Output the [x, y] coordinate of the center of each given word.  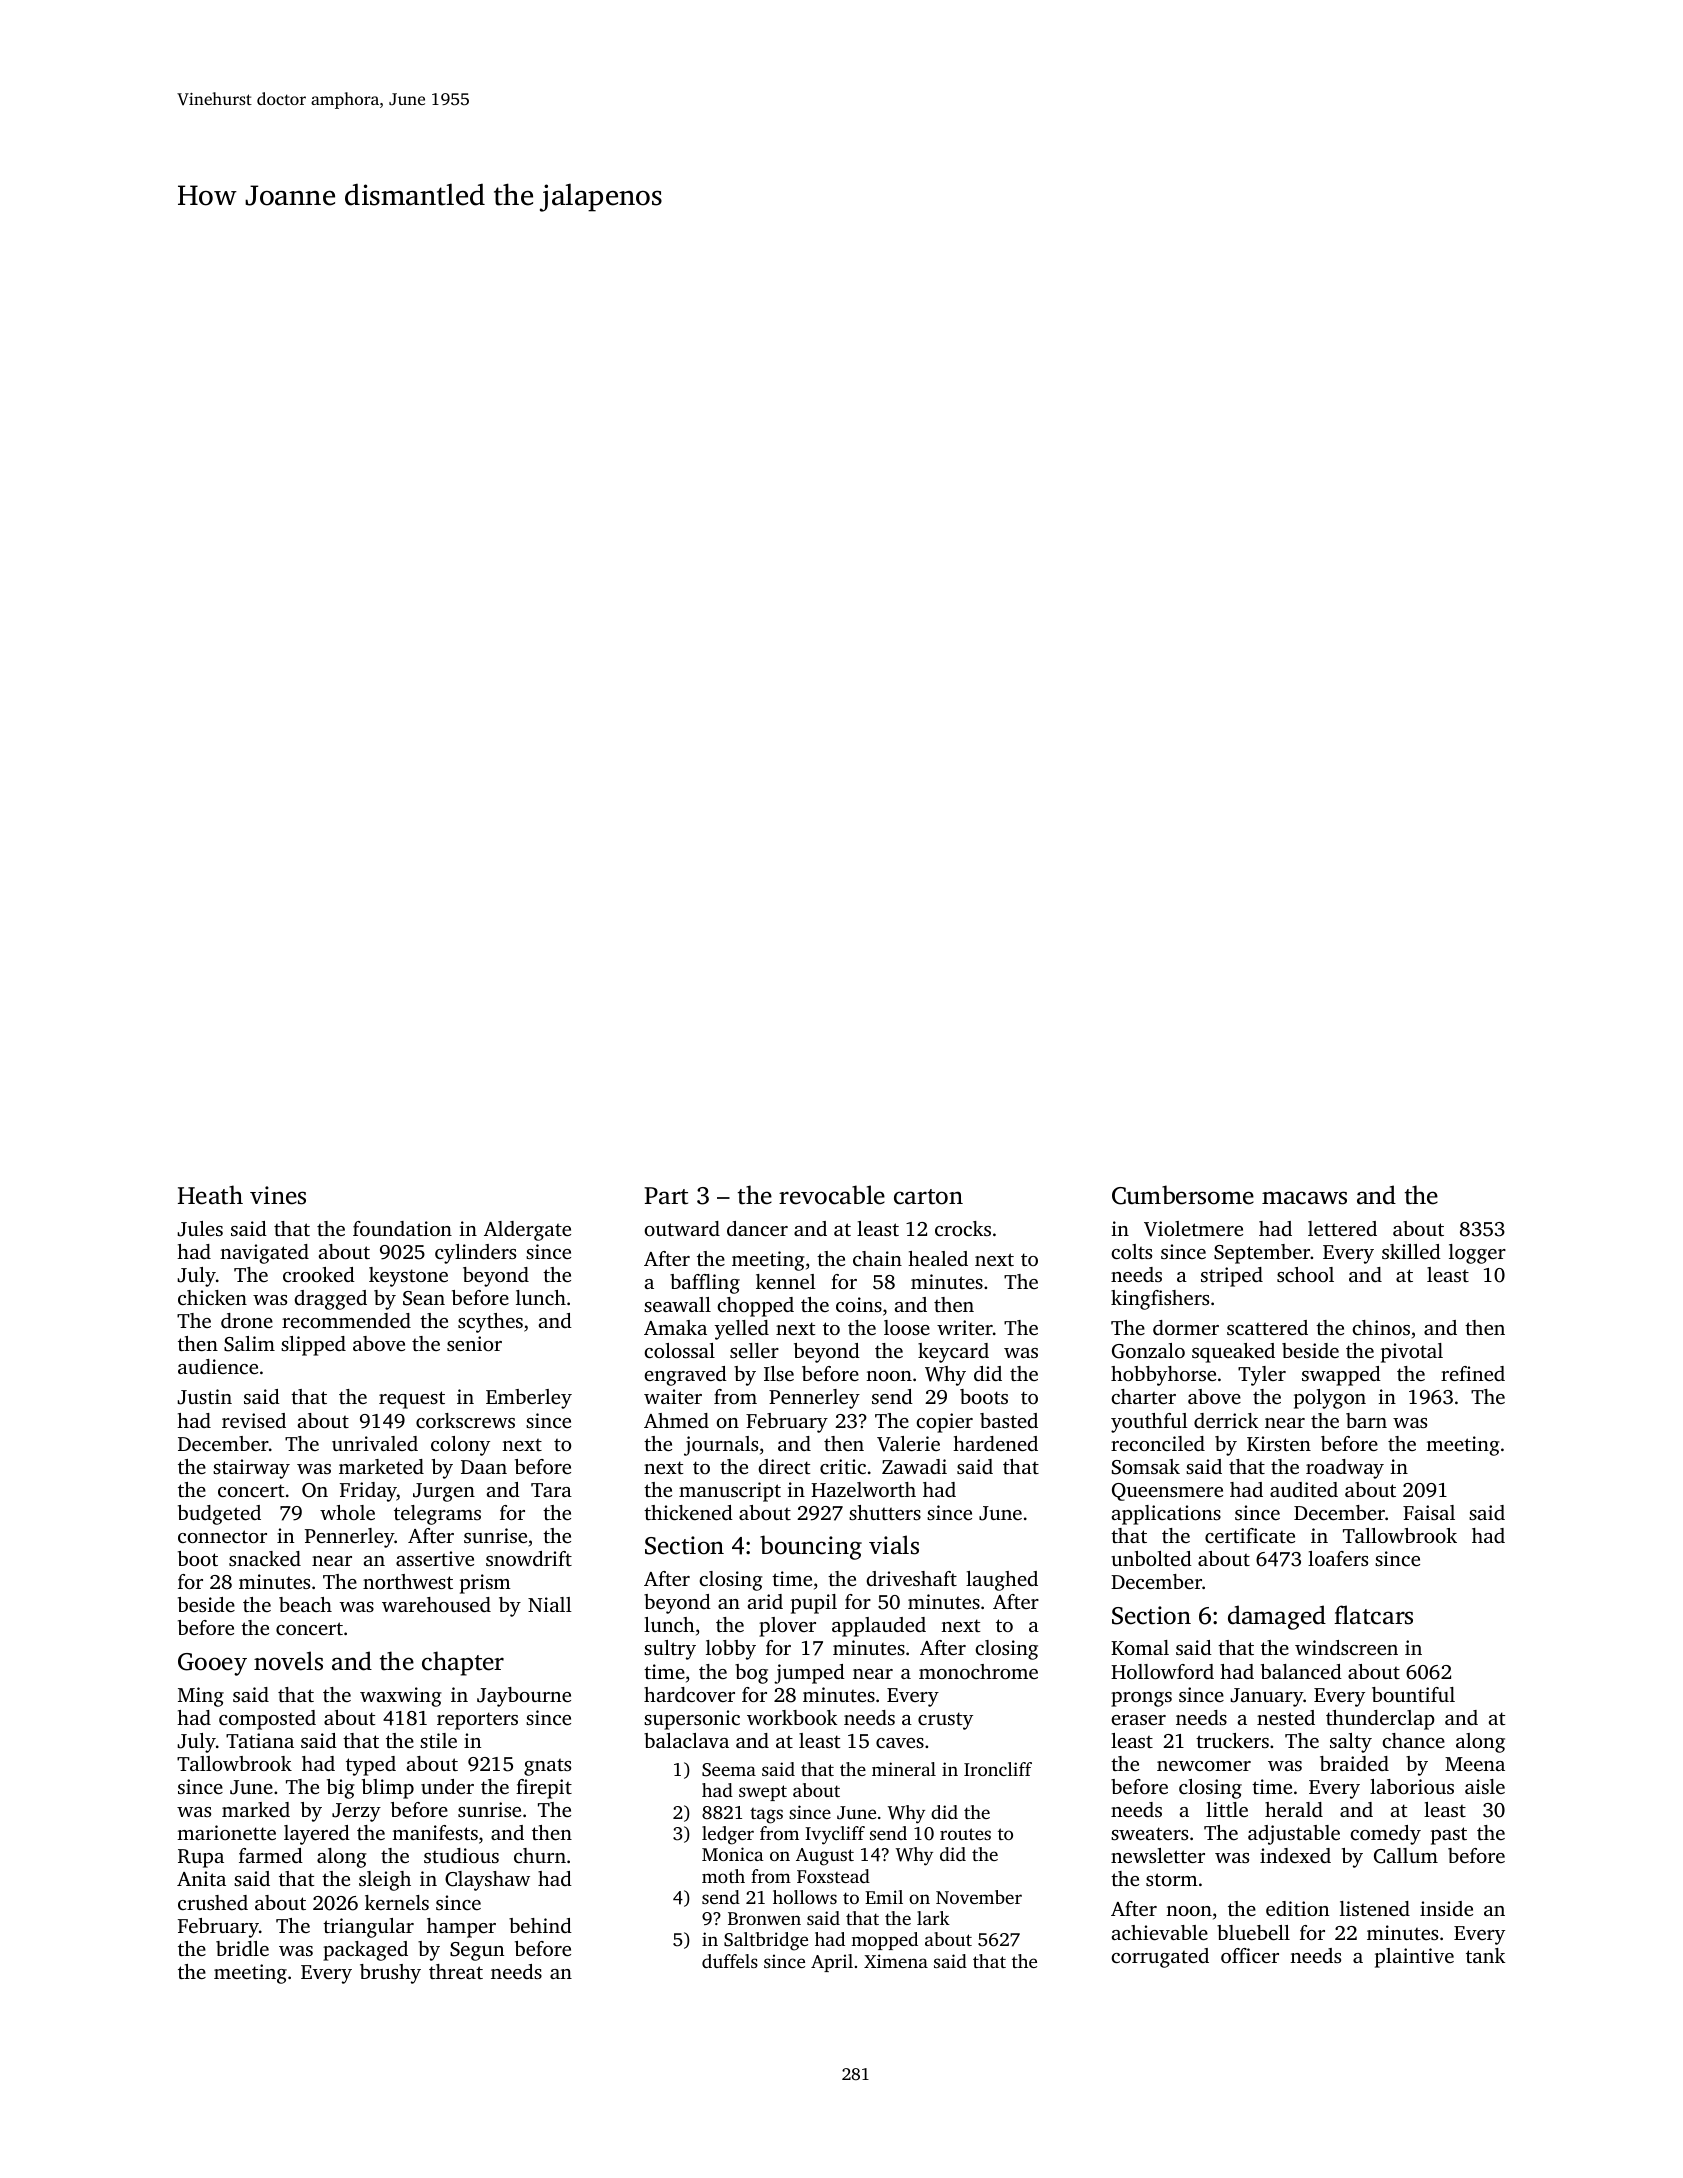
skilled [1411, 1251]
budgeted [219, 1515]
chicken [212, 1297]
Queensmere [1167, 1492]
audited [1304, 1489]
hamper [461, 1928]
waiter [673, 1396]
